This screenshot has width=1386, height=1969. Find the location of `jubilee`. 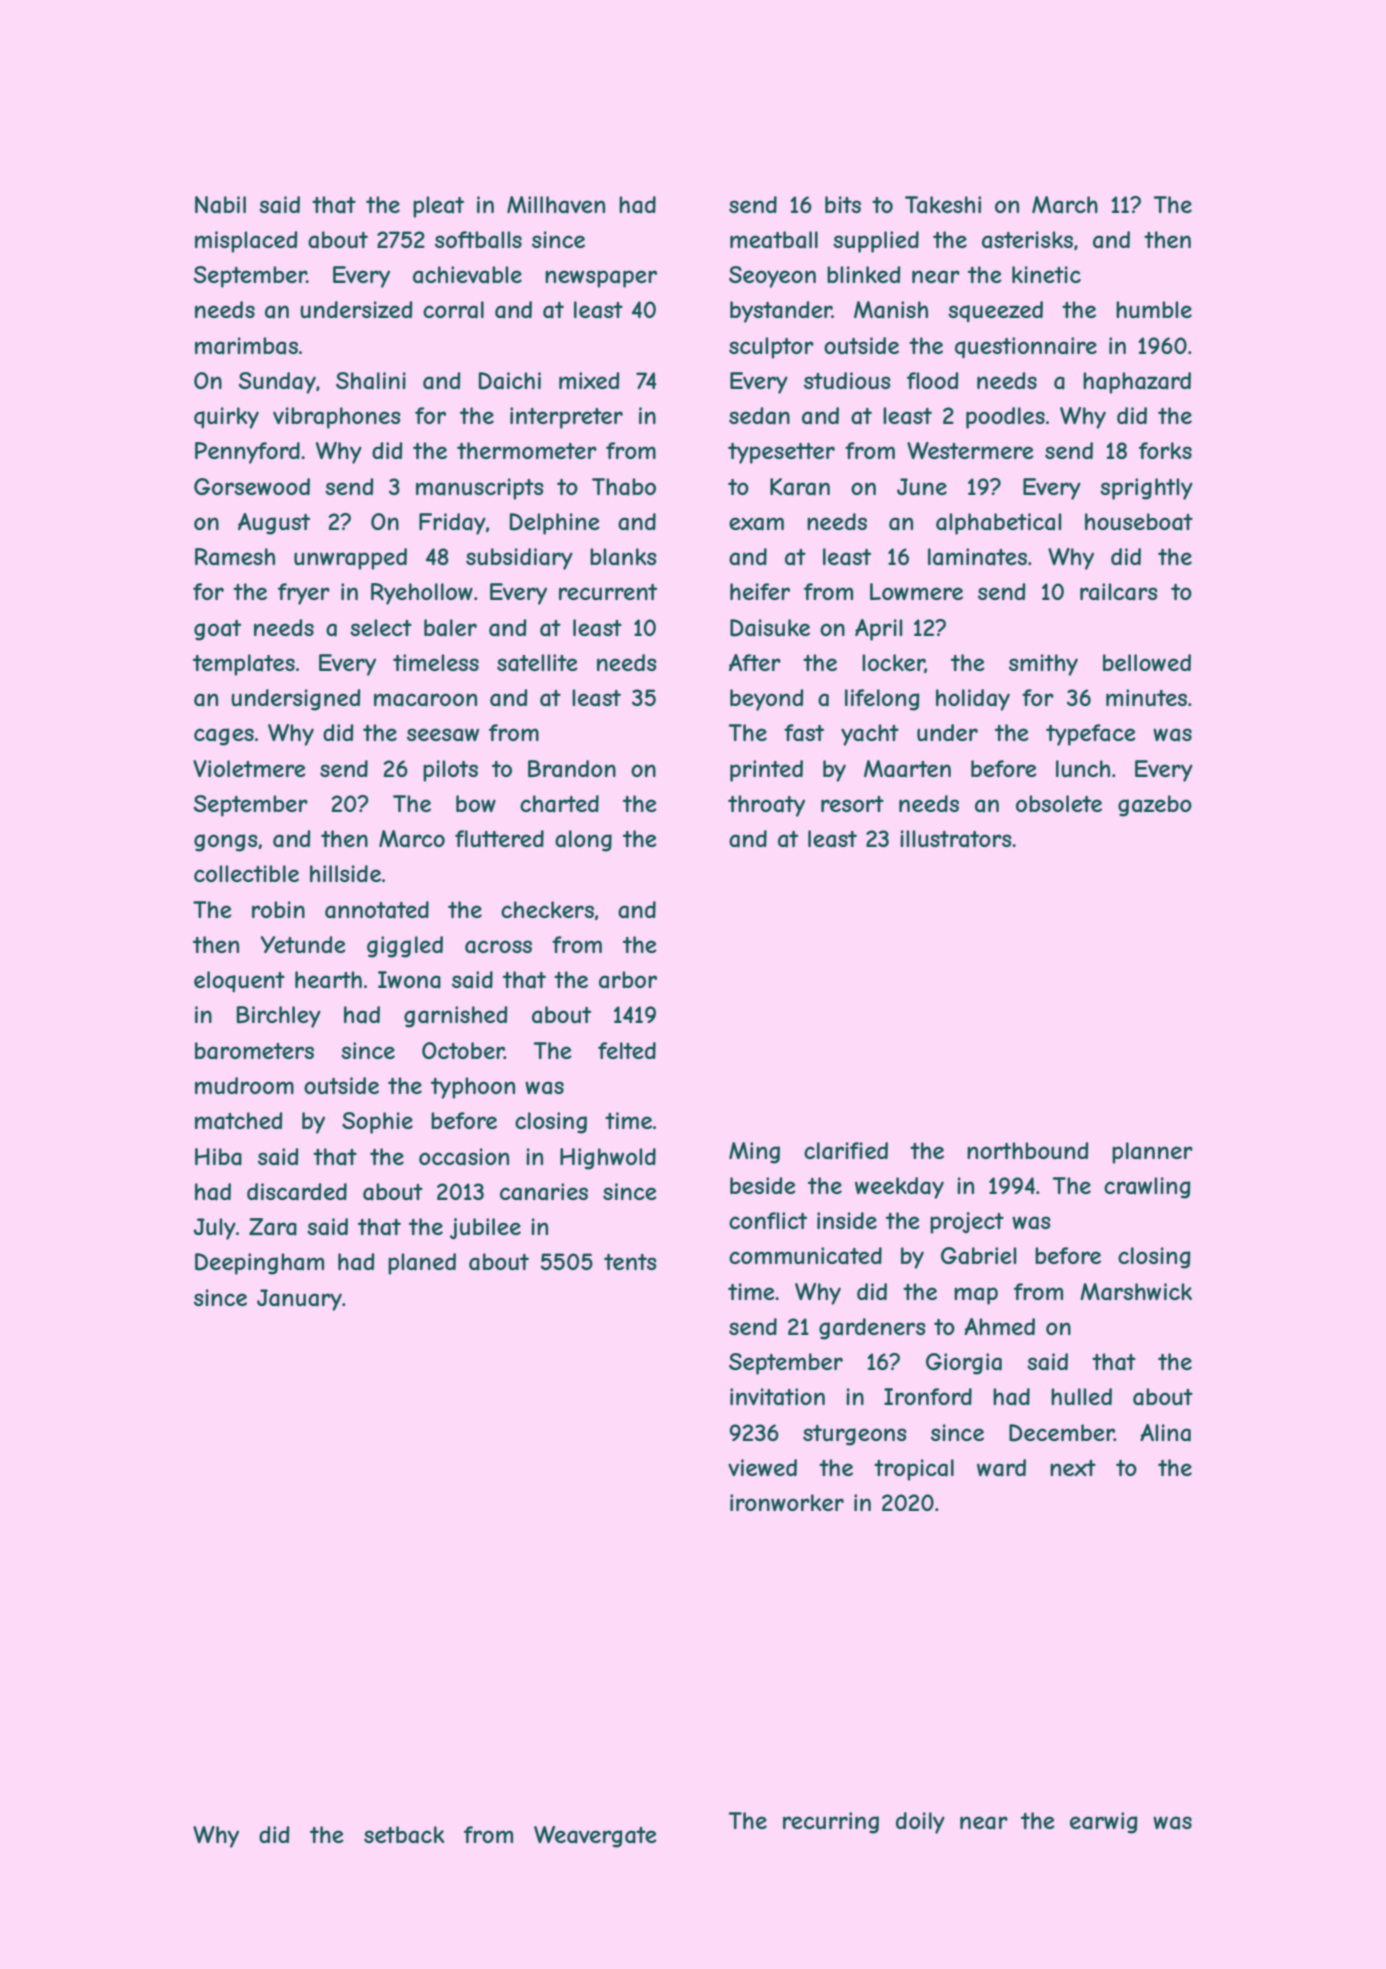

jubilee is located at coordinates (485, 1228).
